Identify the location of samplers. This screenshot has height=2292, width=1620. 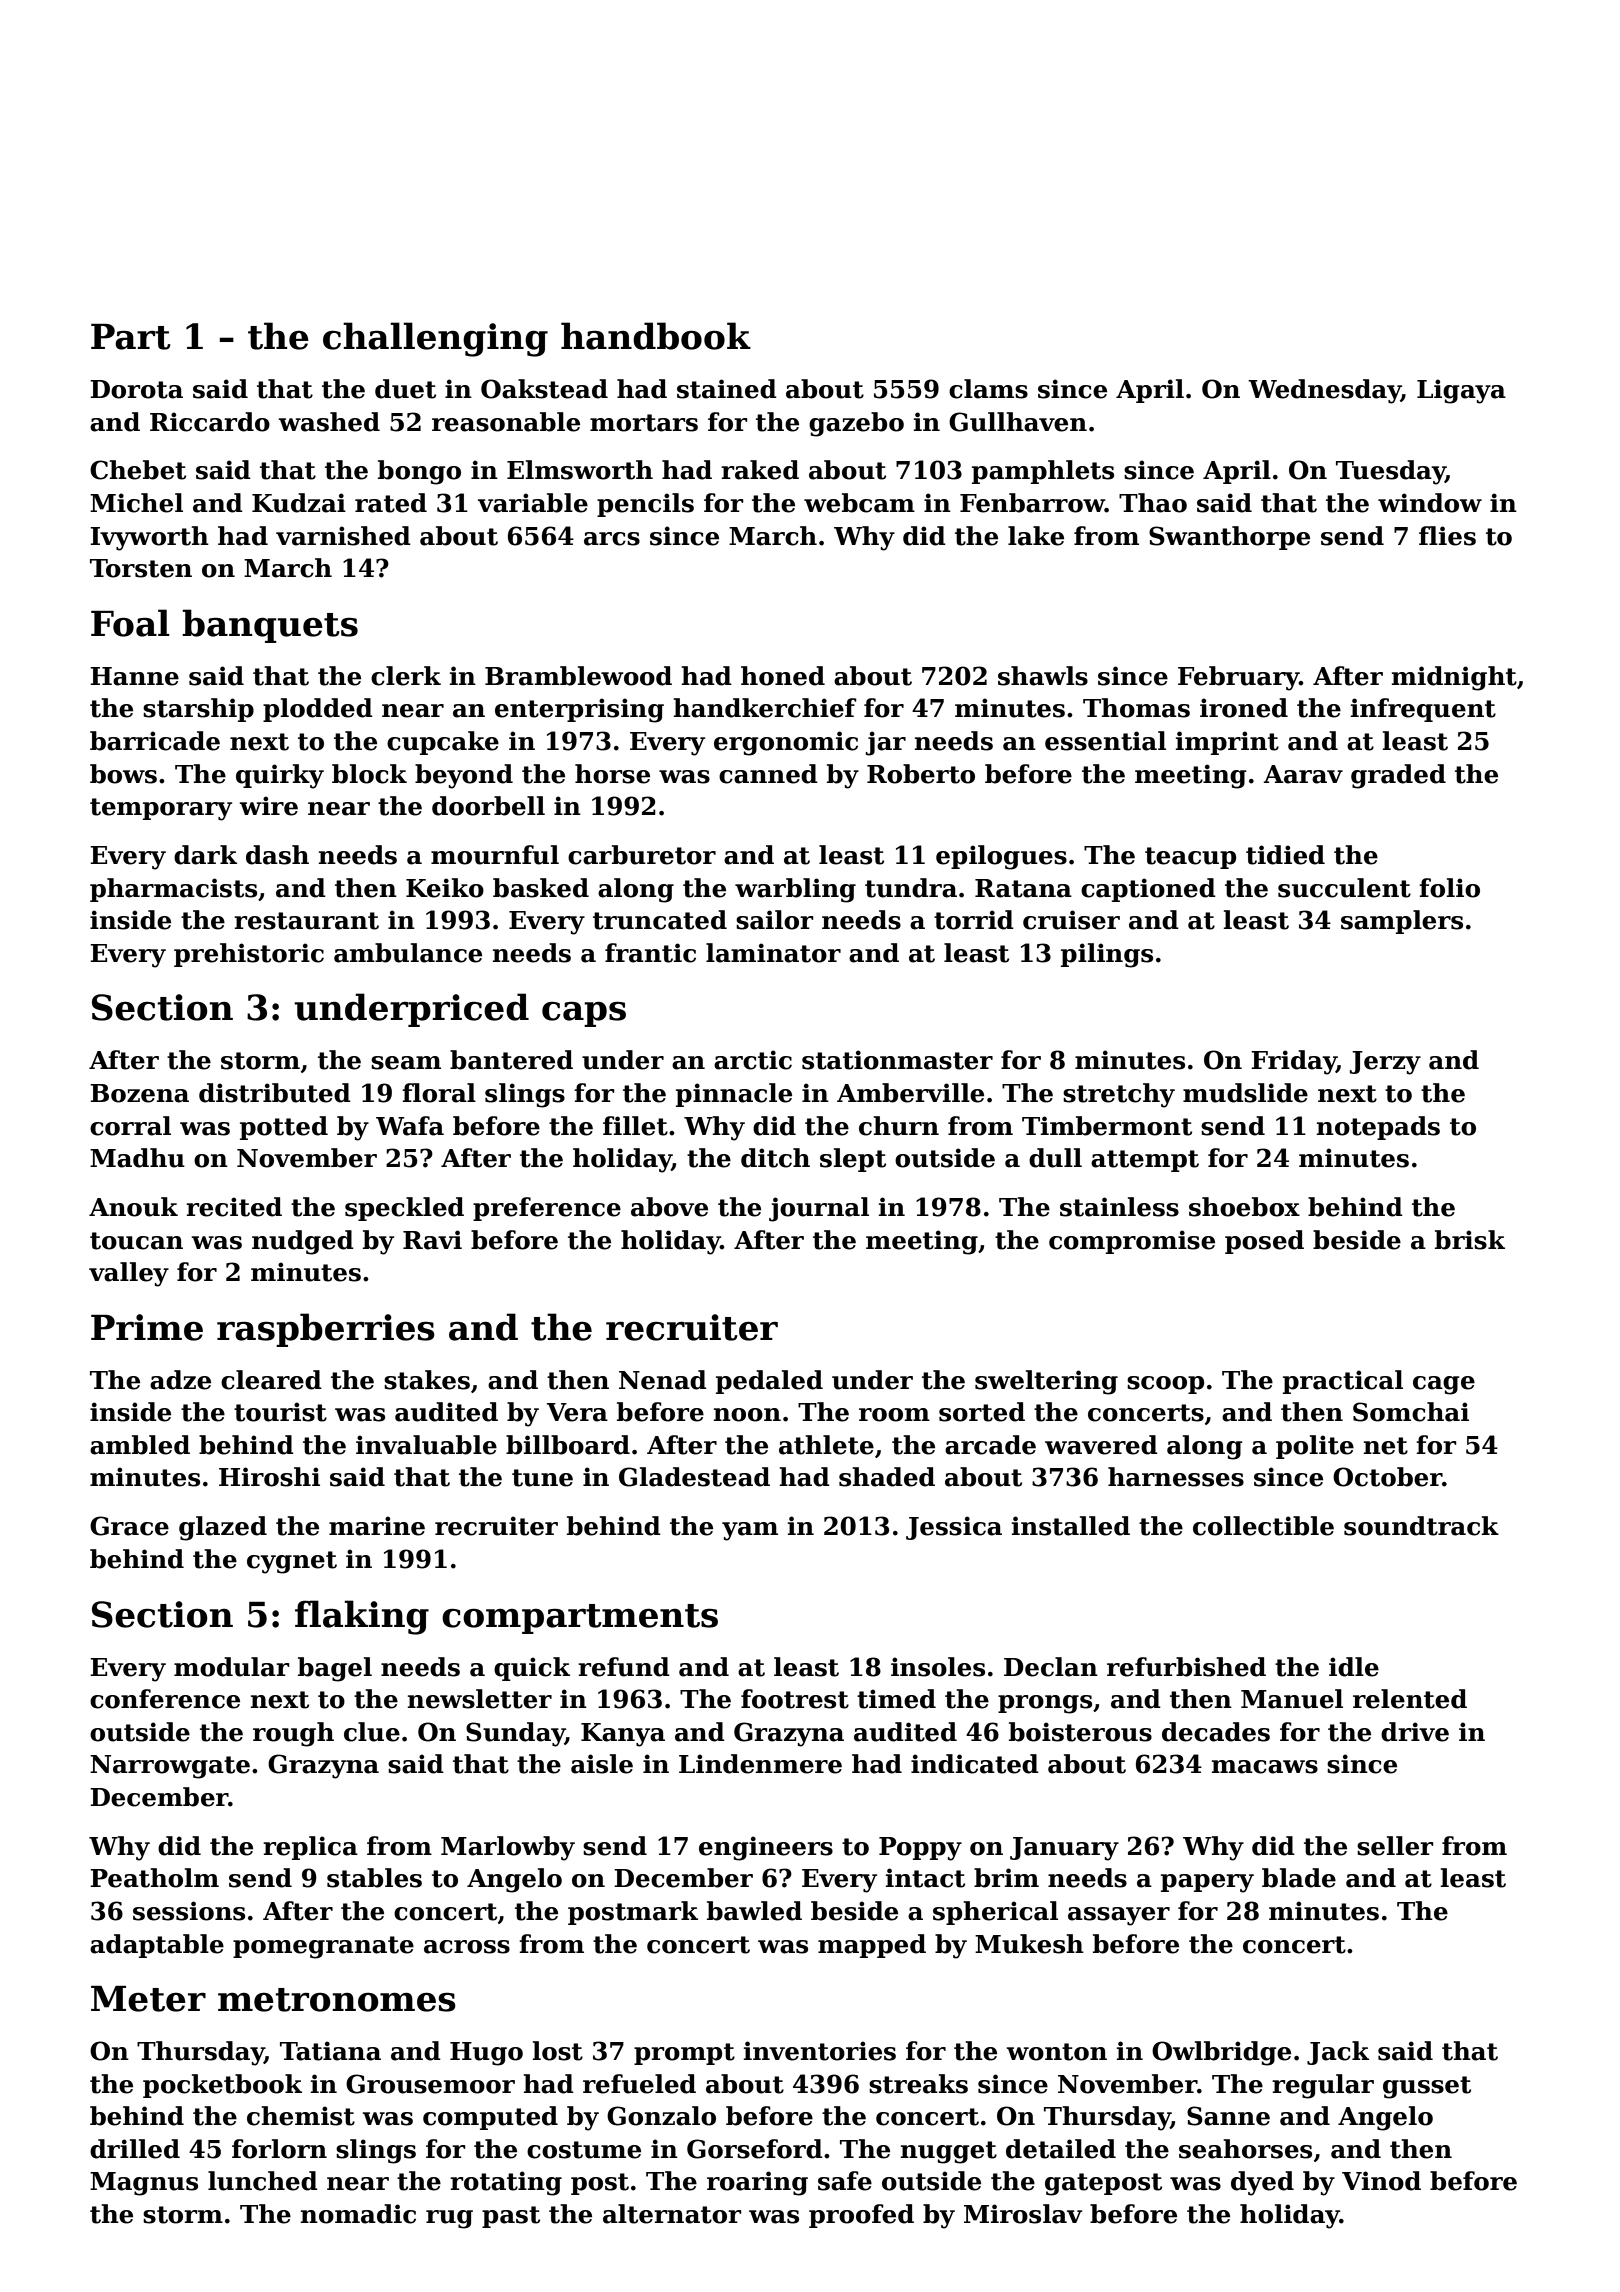
(1402, 922).
